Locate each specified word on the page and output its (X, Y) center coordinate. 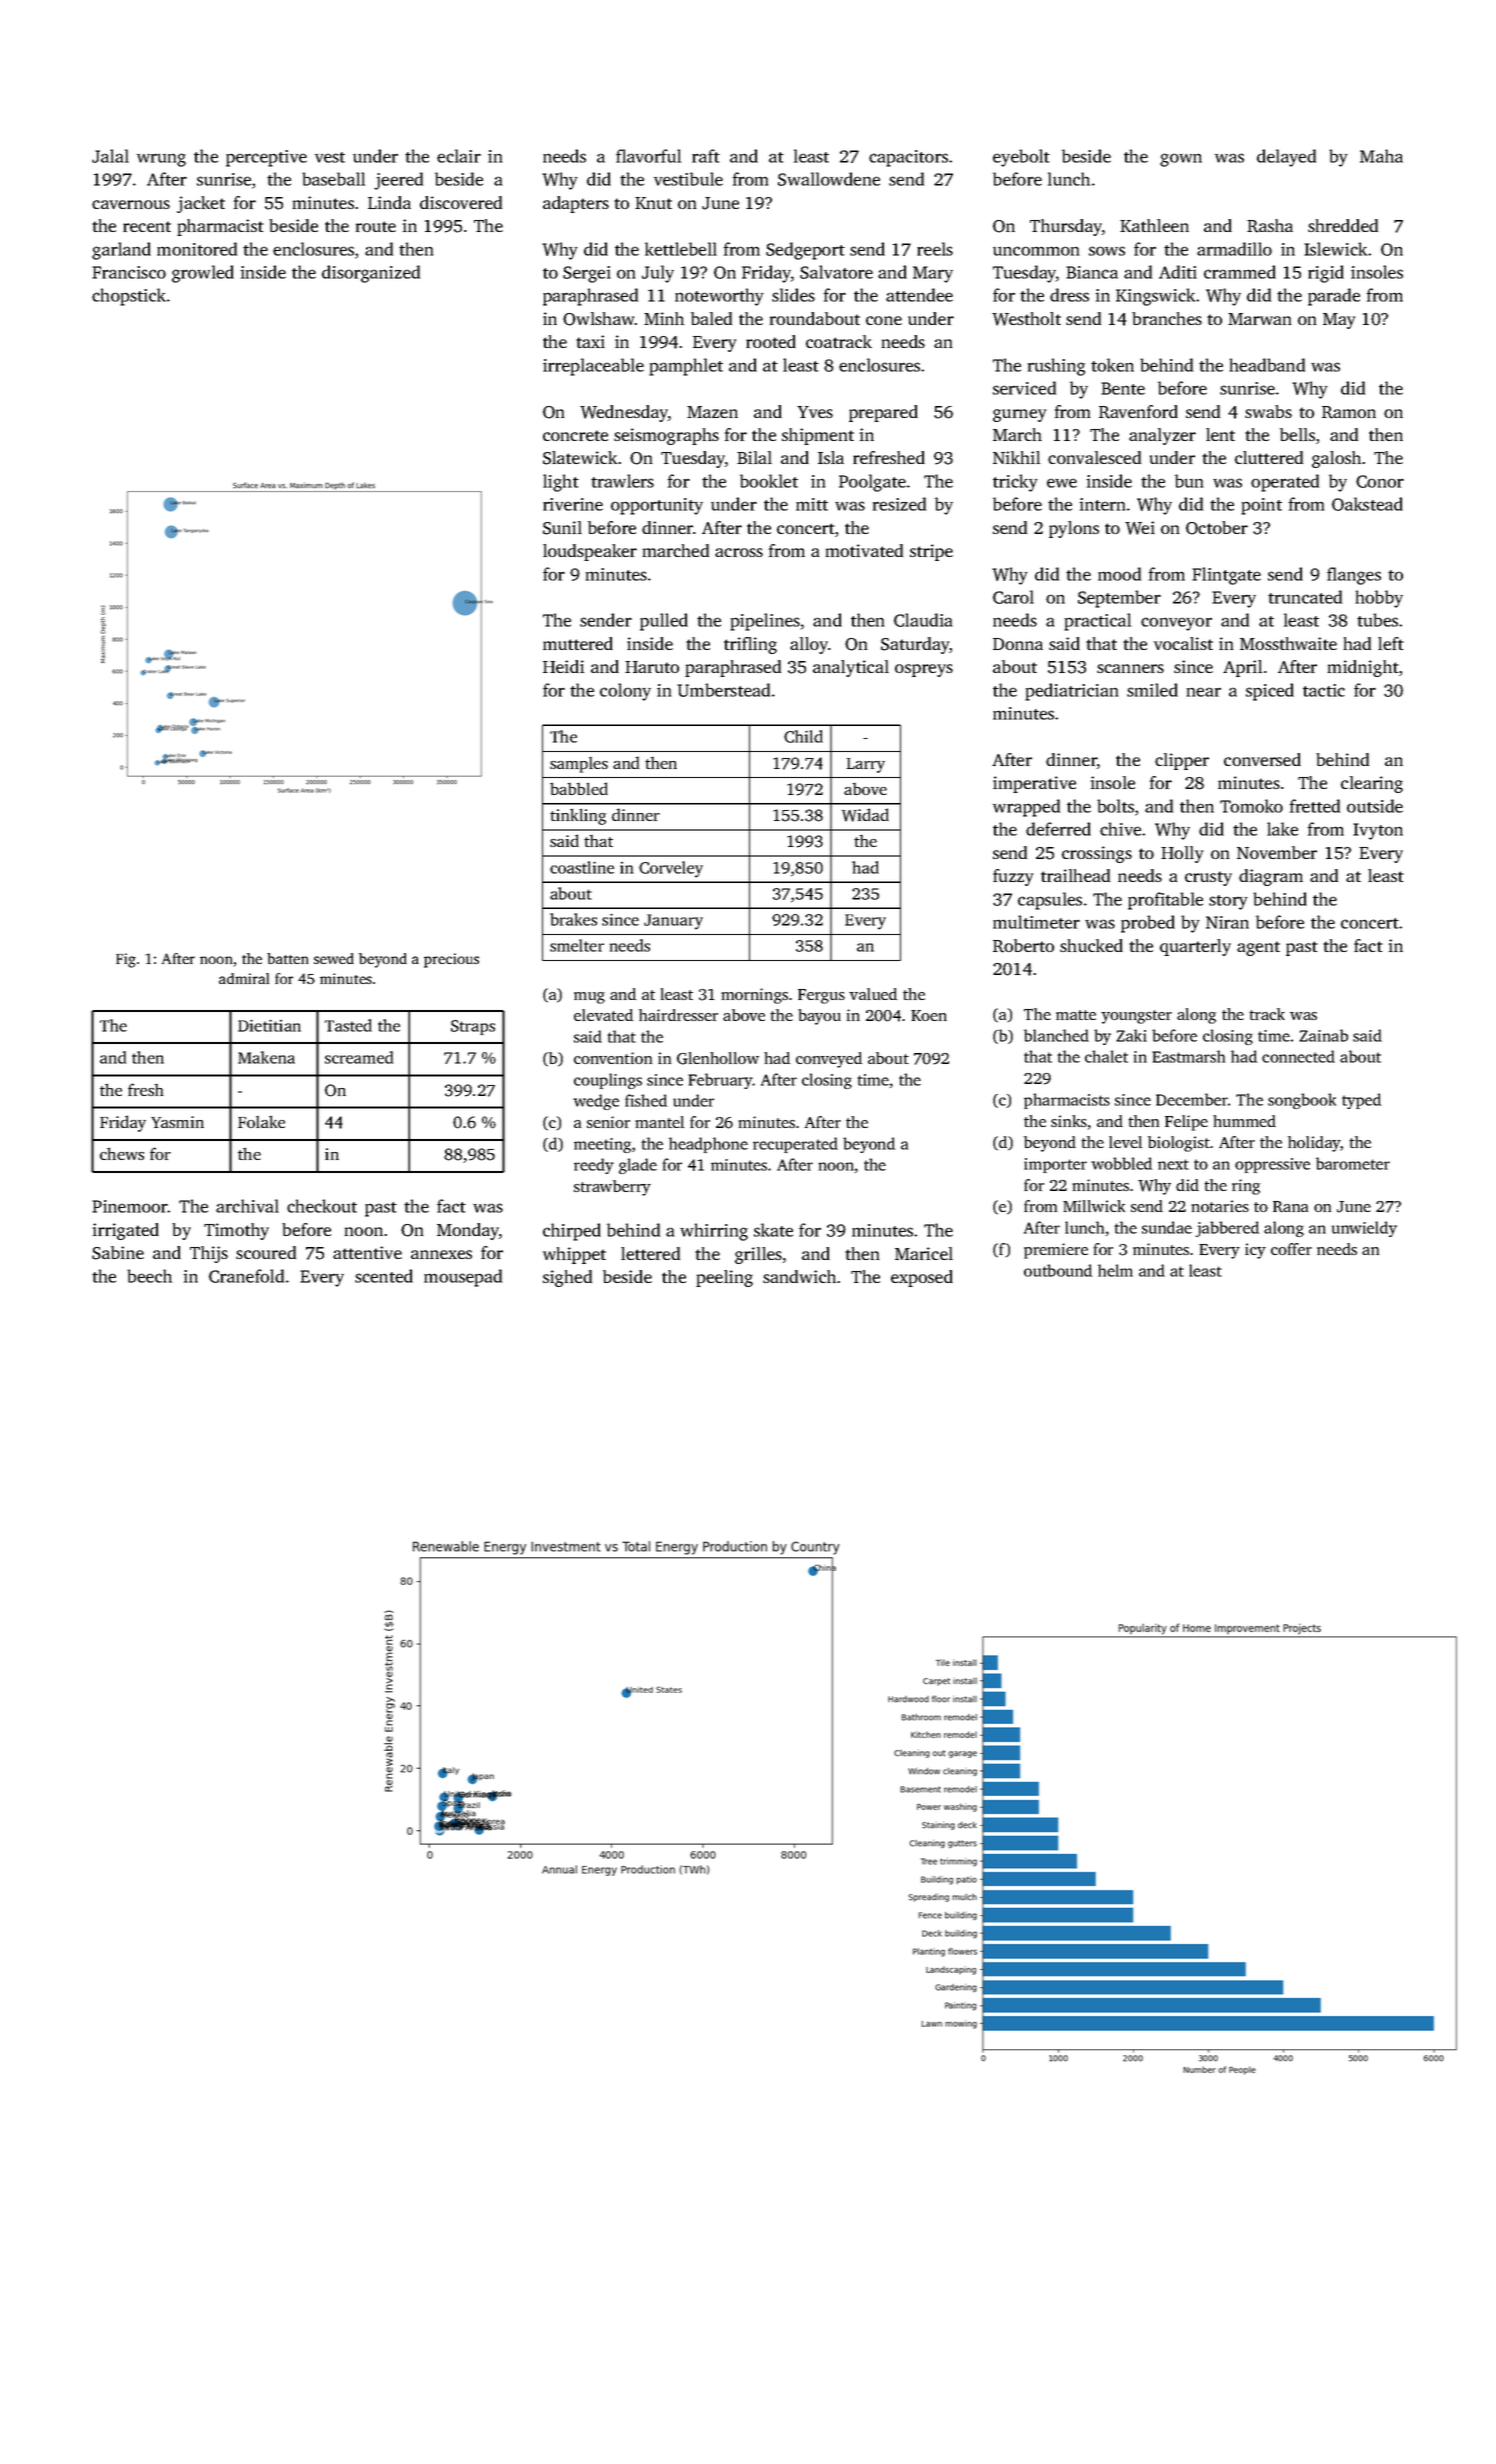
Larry (866, 765)
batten (287, 958)
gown (1181, 160)
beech (149, 1276)
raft (706, 156)
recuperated (795, 1145)
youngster (1136, 1017)
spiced (1270, 692)
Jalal (110, 156)
